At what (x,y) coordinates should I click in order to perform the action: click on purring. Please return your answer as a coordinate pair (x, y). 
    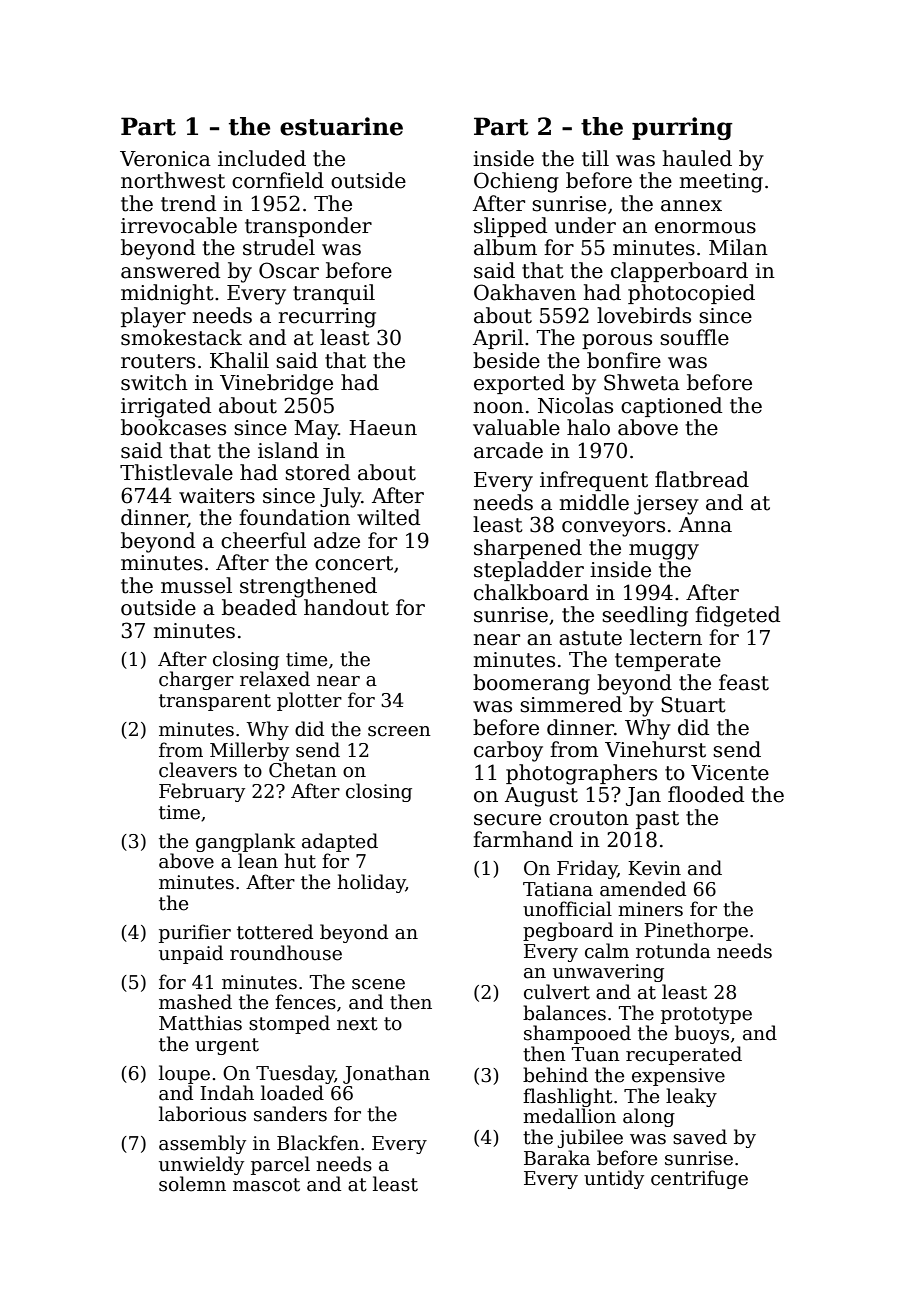
    Looking at the image, I should click on (682, 128).
